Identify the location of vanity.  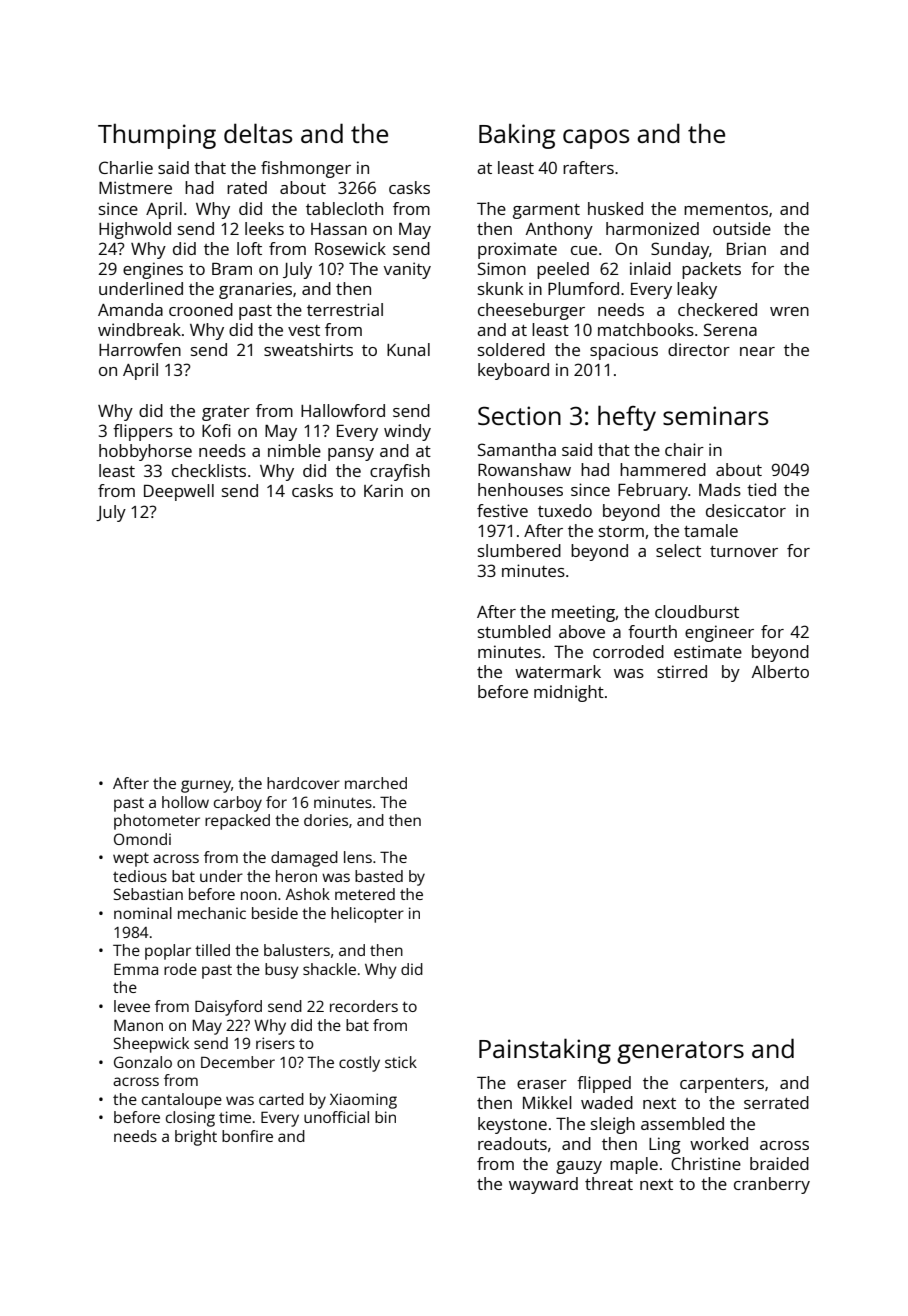
(407, 270).
